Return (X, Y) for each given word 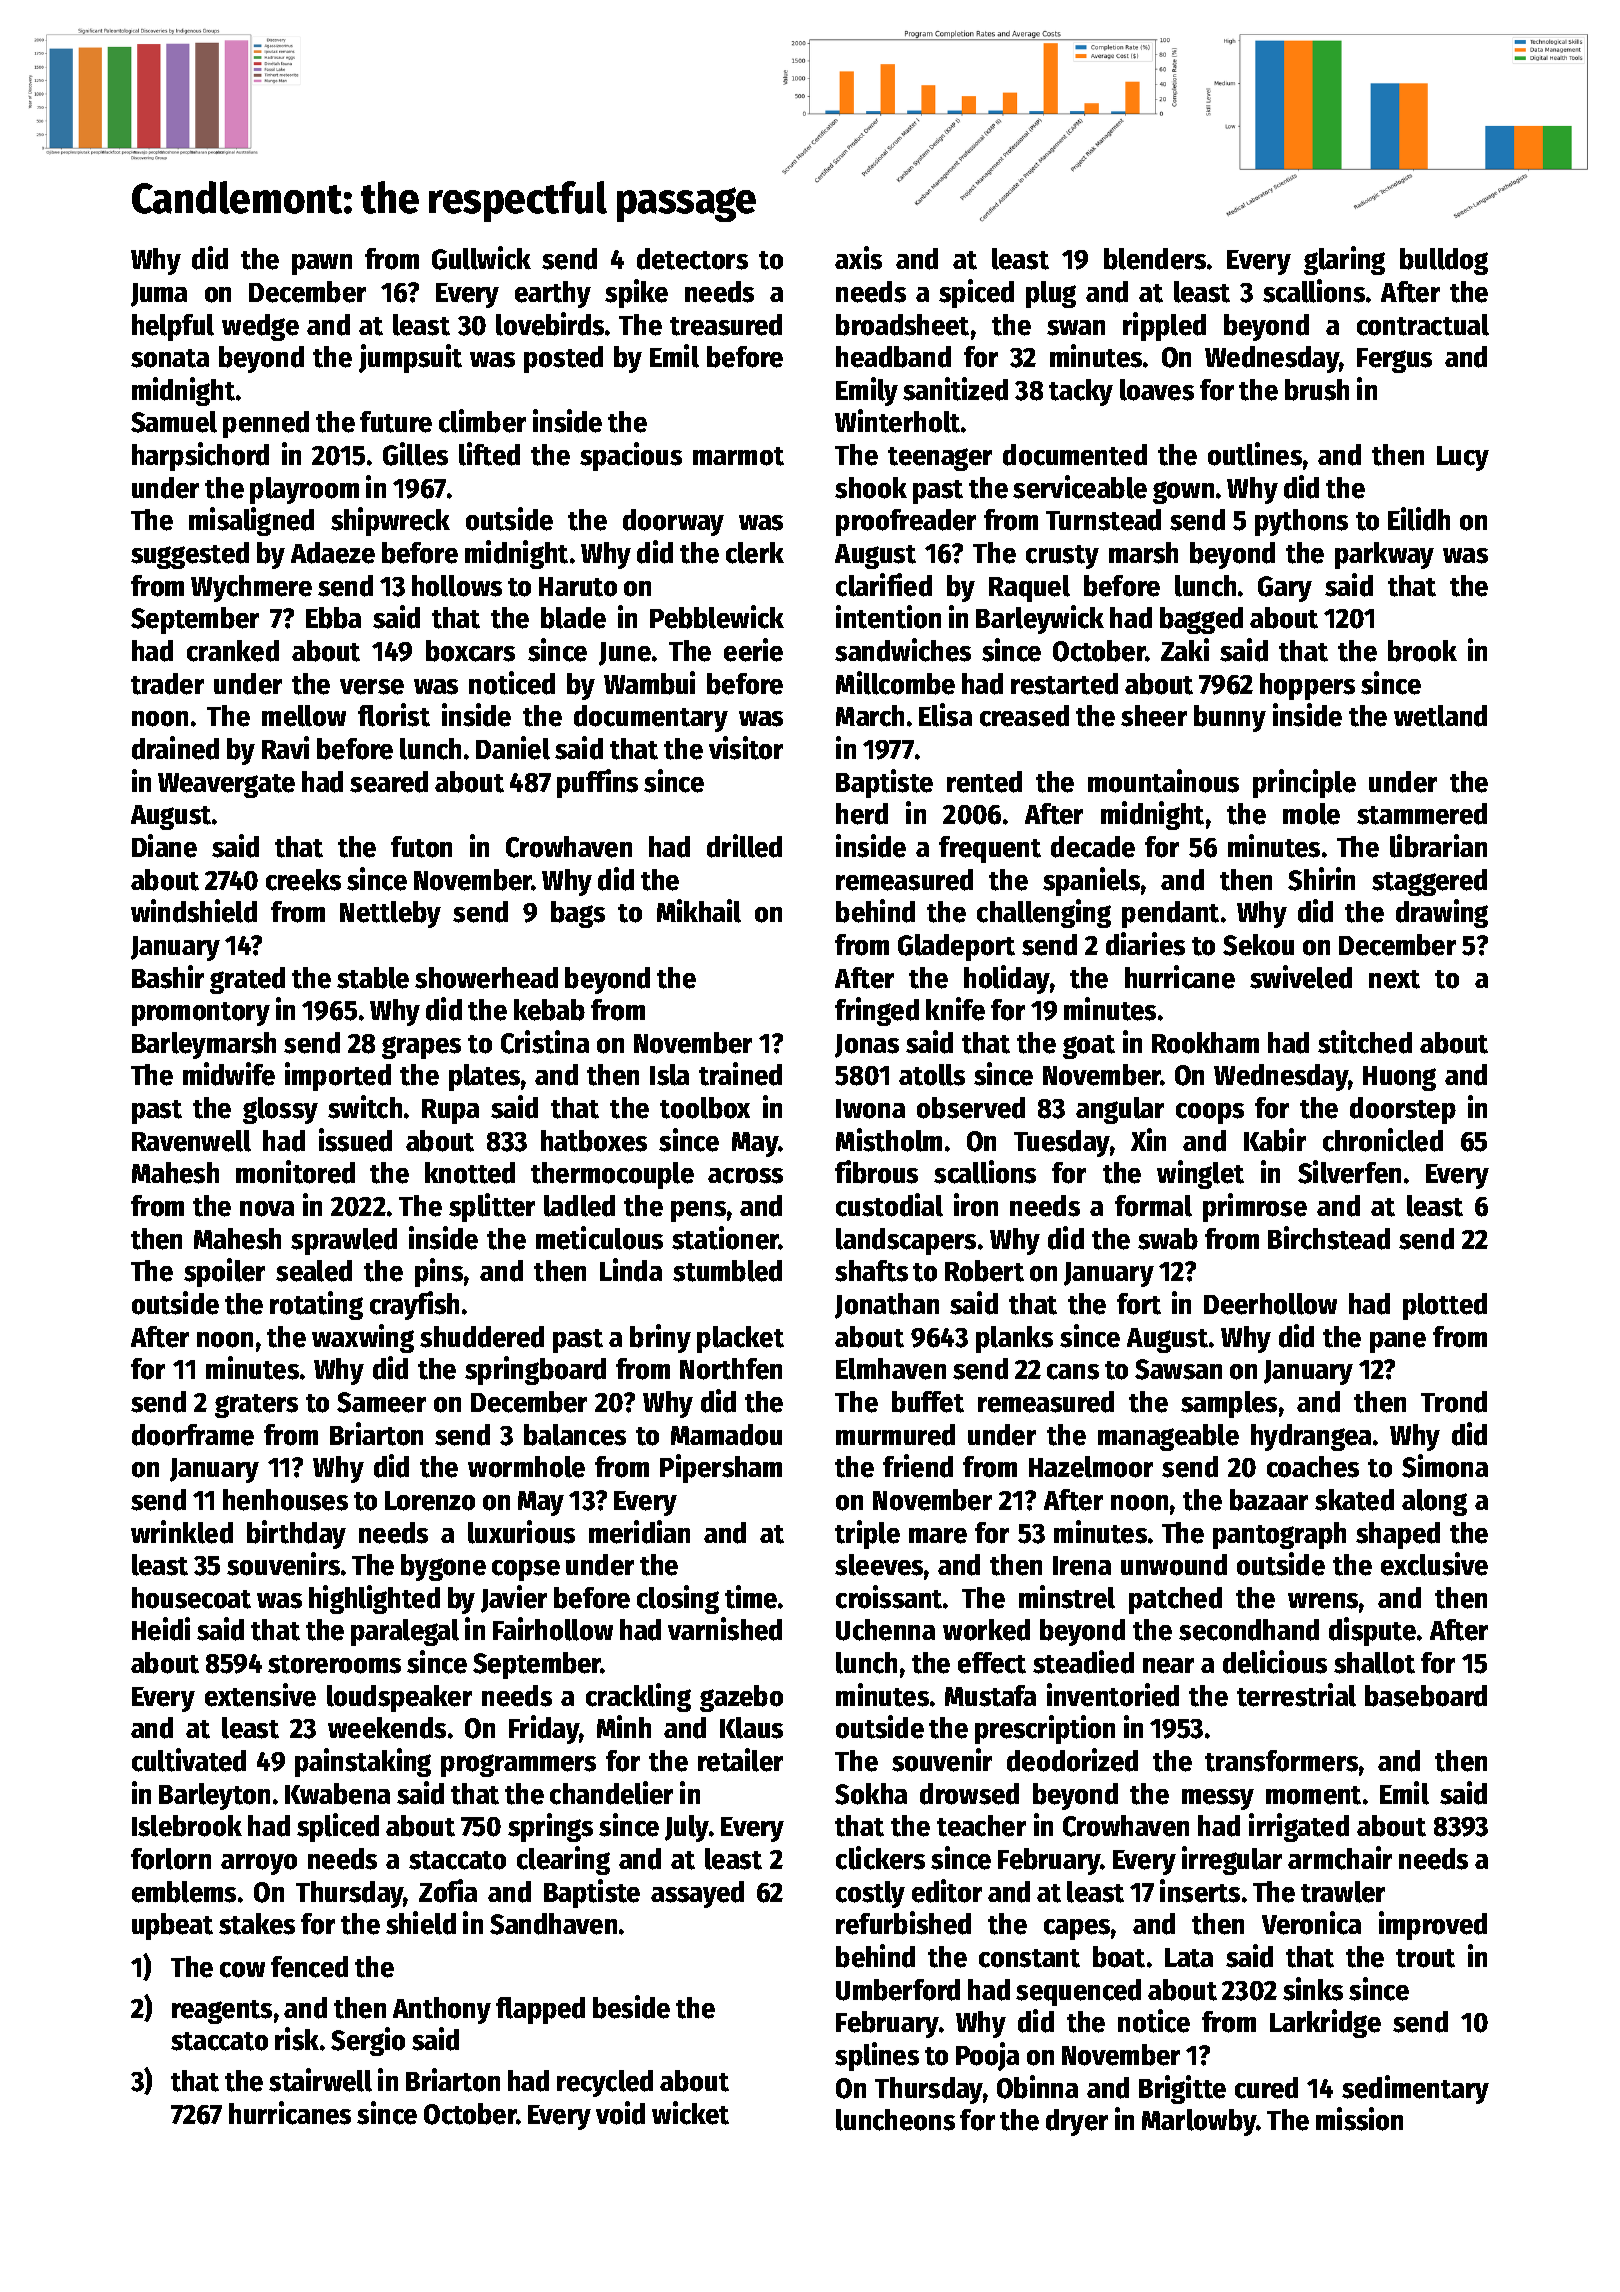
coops (1210, 1113)
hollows (457, 586)
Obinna (1037, 2087)
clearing (563, 1860)
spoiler (224, 1272)
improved (1433, 1925)
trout (1425, 1958)
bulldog (1444, 261)
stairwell (320, 2080)
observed (971, 1108)
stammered (1422, 814)
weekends (387, 1728)
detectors (692, 259)
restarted (1064, 684)
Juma (159, 295)
